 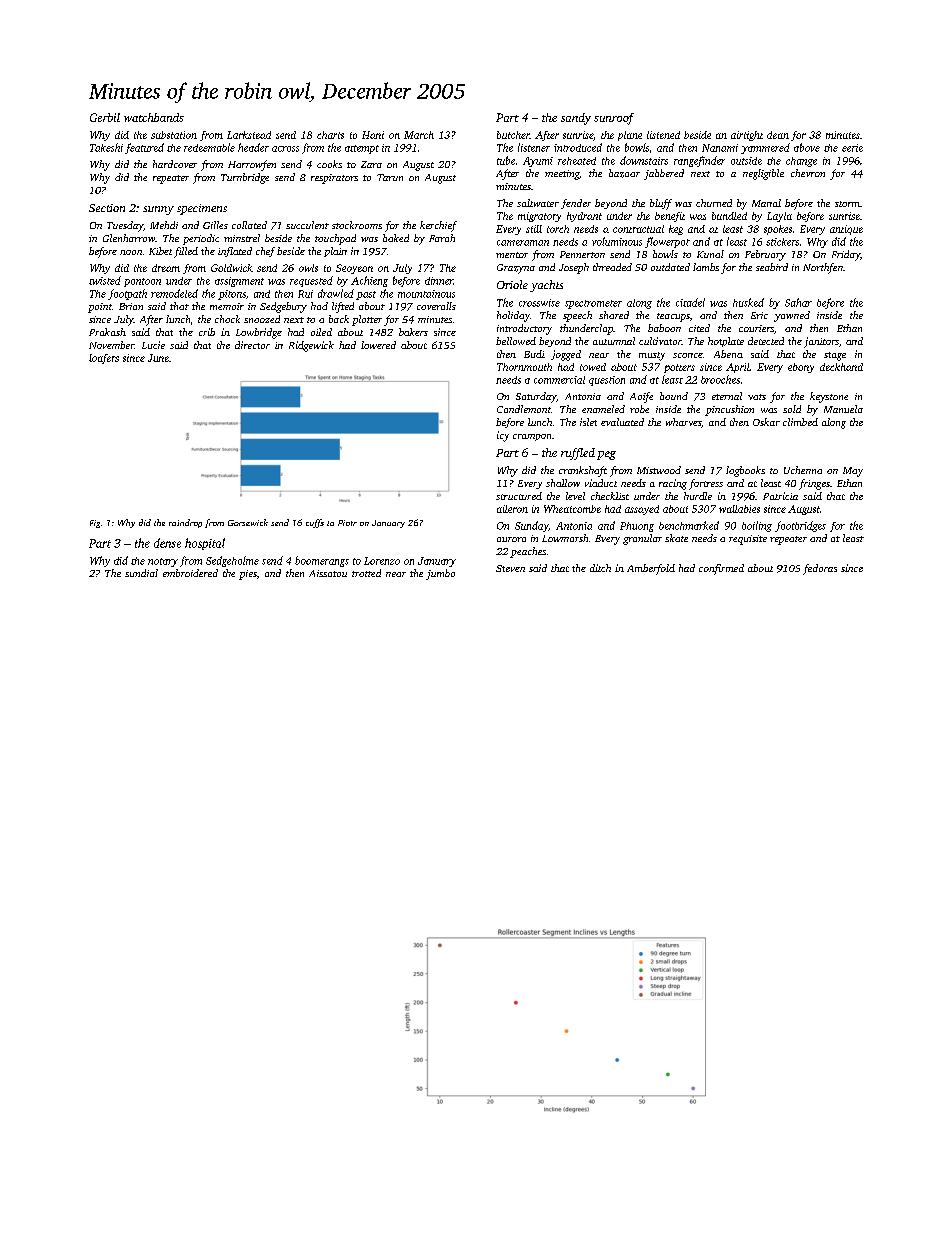 I want to click on dense, so click(x=167, y=543).
